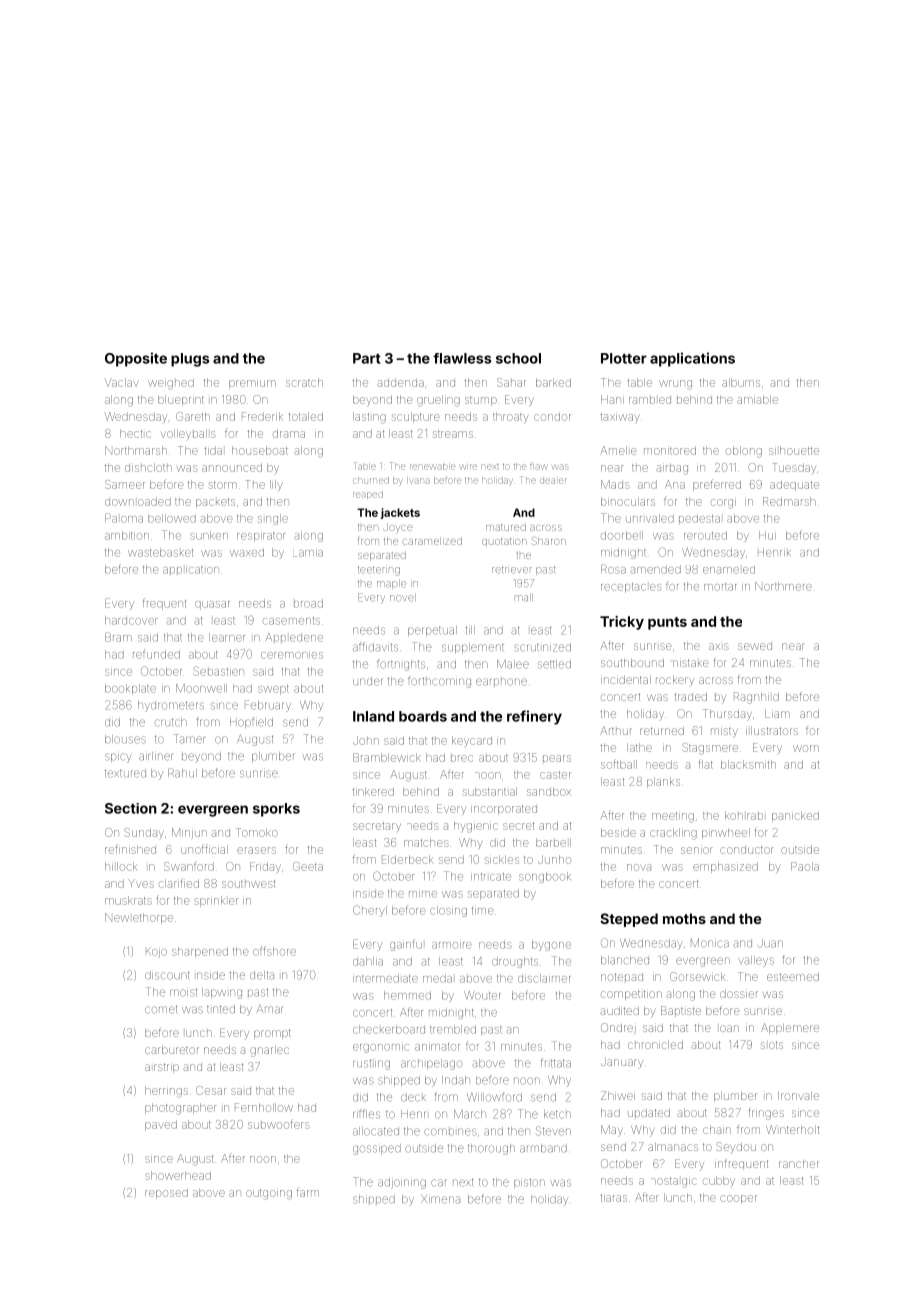 Image resolution: width=924 pixels, height=1308 pixels. I want to click on Plotter, so click(624, 358).
